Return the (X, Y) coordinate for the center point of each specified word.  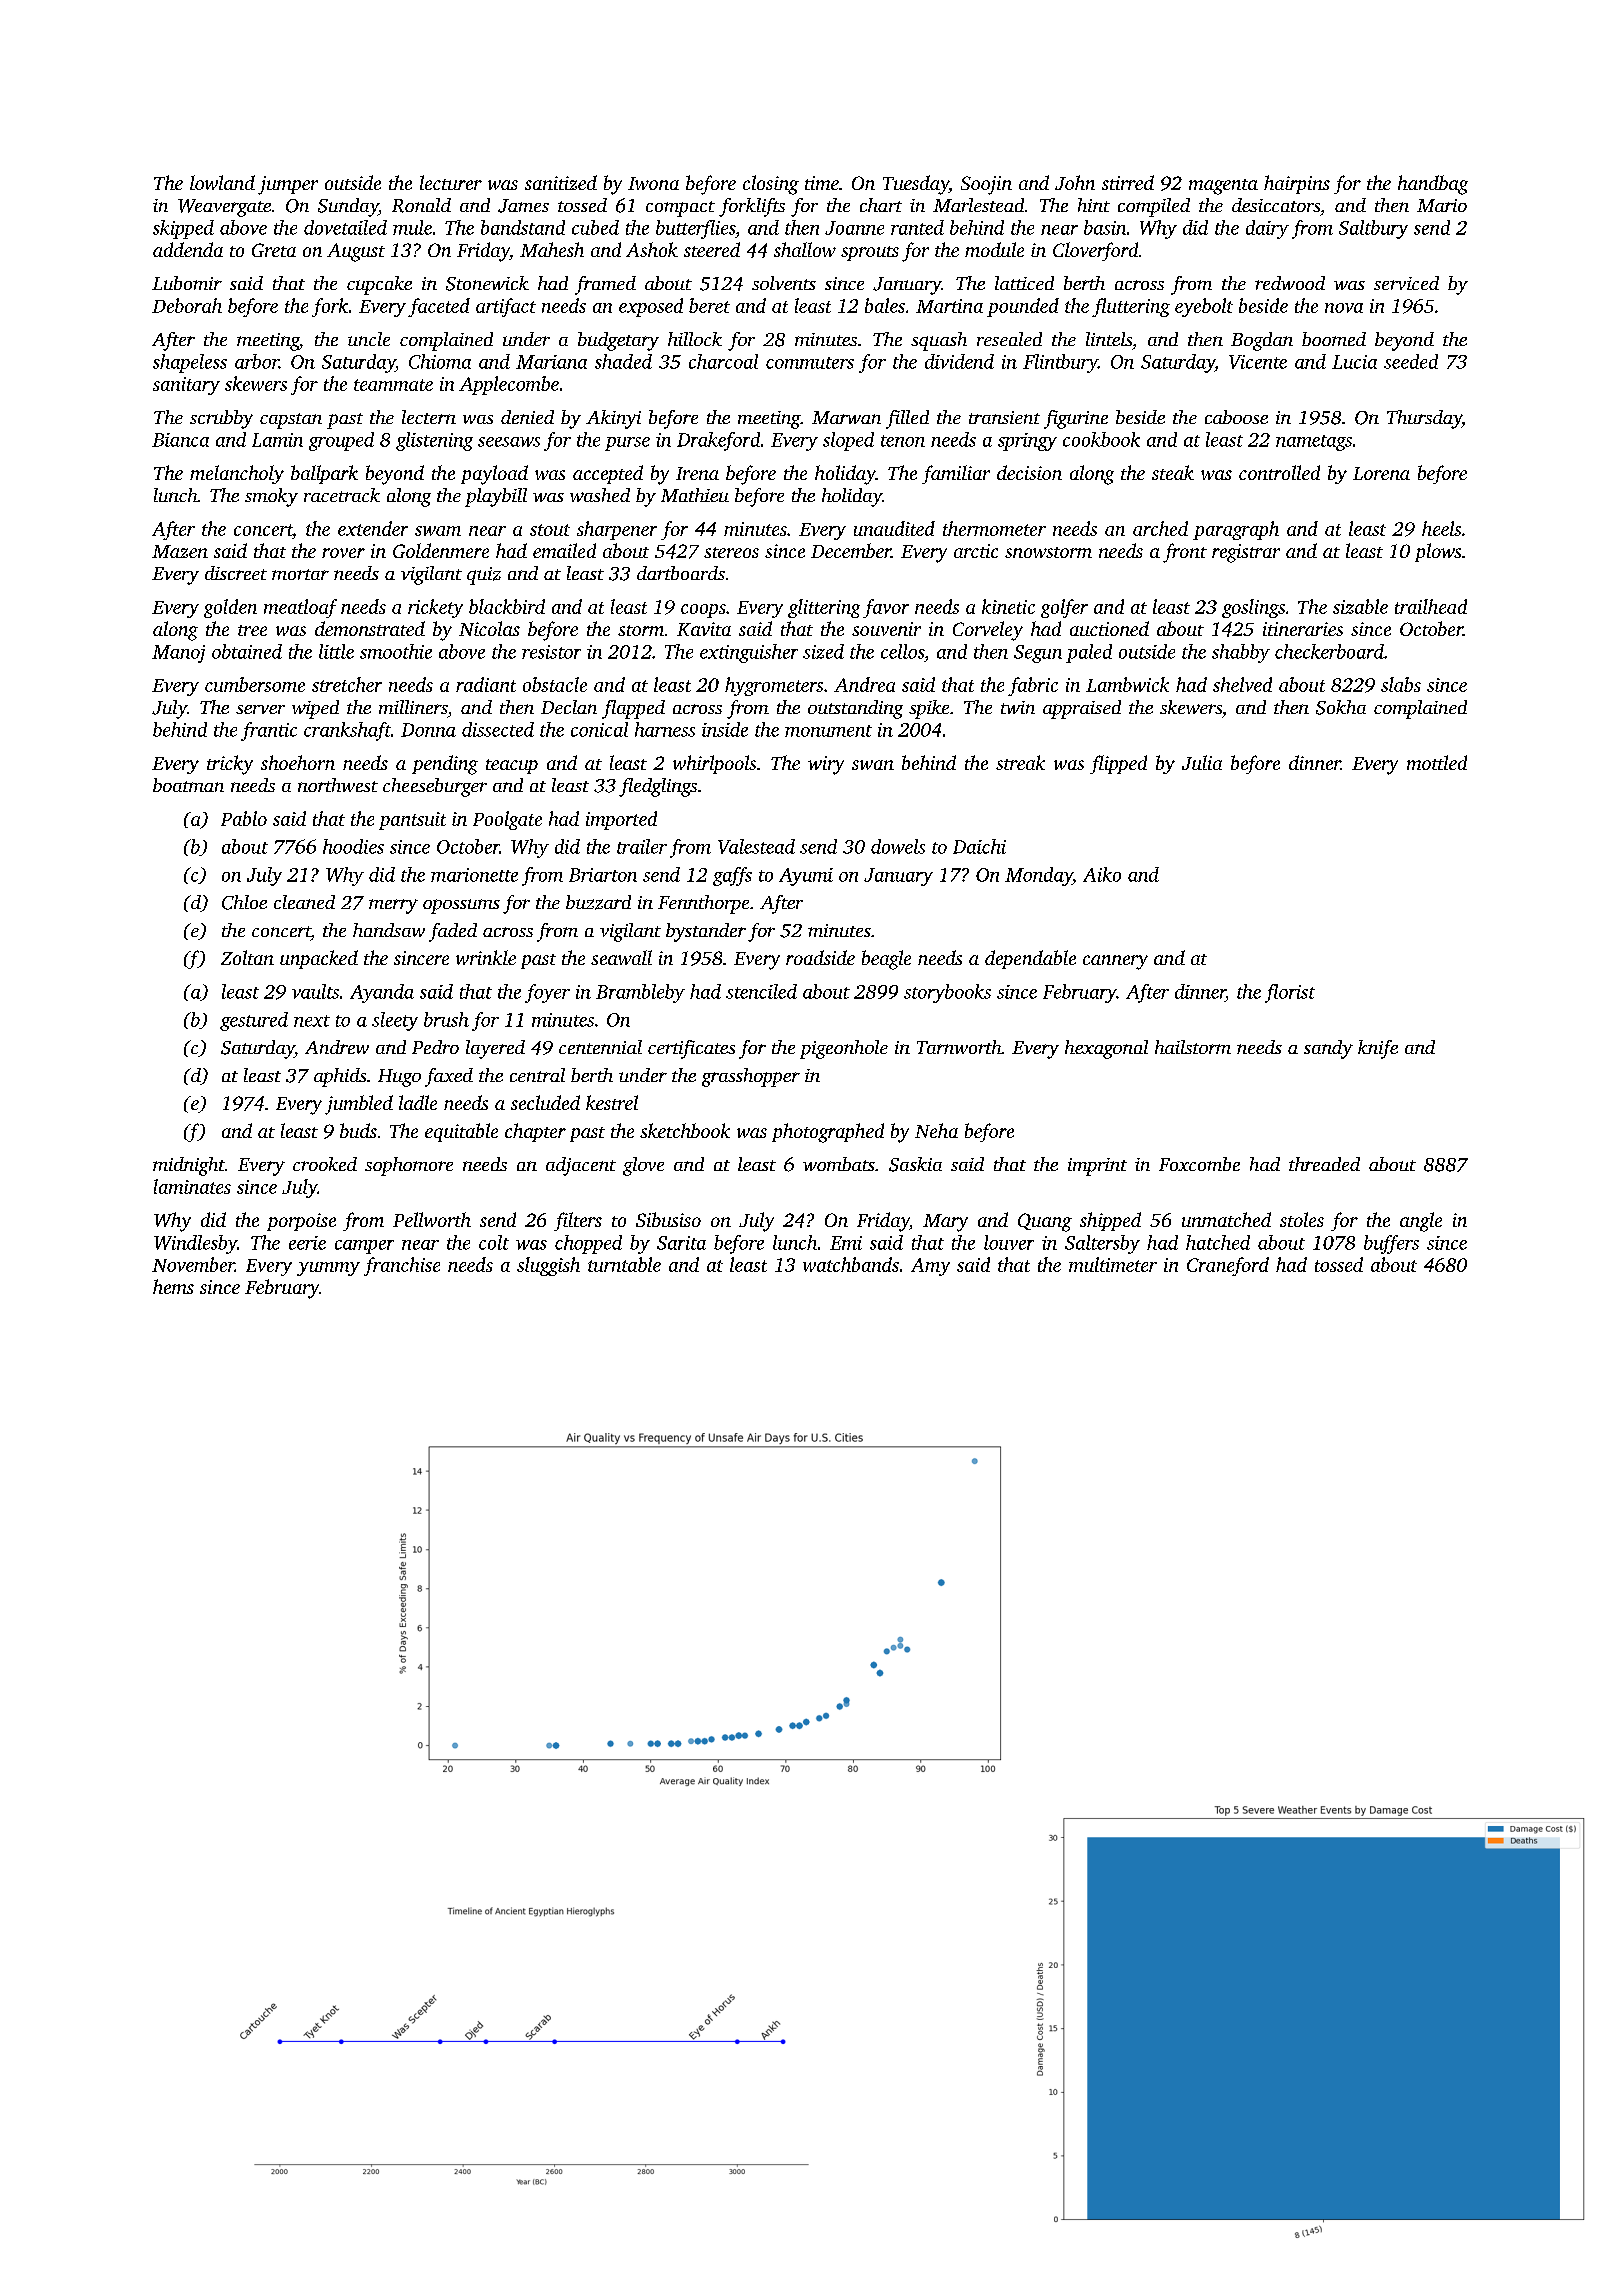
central (537, 1075)
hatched (1218, 1242)
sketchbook (685, 1130)
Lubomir (187, 283)
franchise (402, 1266)
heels (1441, 528)
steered (712, 249)
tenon (903, 441)
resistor (551, 652)
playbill (496, 497)
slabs (1401, 684)
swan (873, 765)
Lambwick (1127, 684)
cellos (902, 651)
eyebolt (1204, 307)
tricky (230, 765)
